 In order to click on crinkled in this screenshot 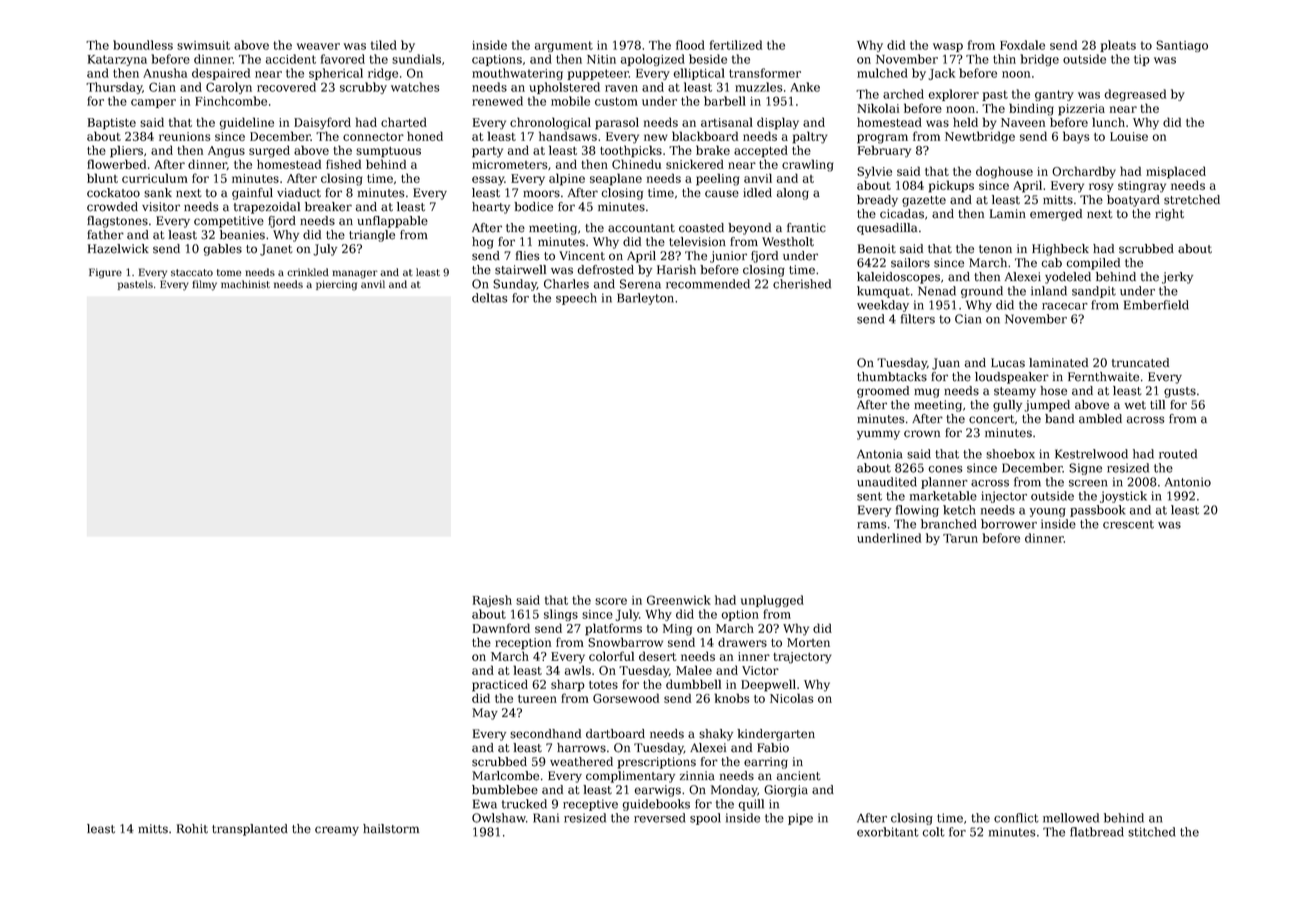, I will do `click(308, 272)`.
